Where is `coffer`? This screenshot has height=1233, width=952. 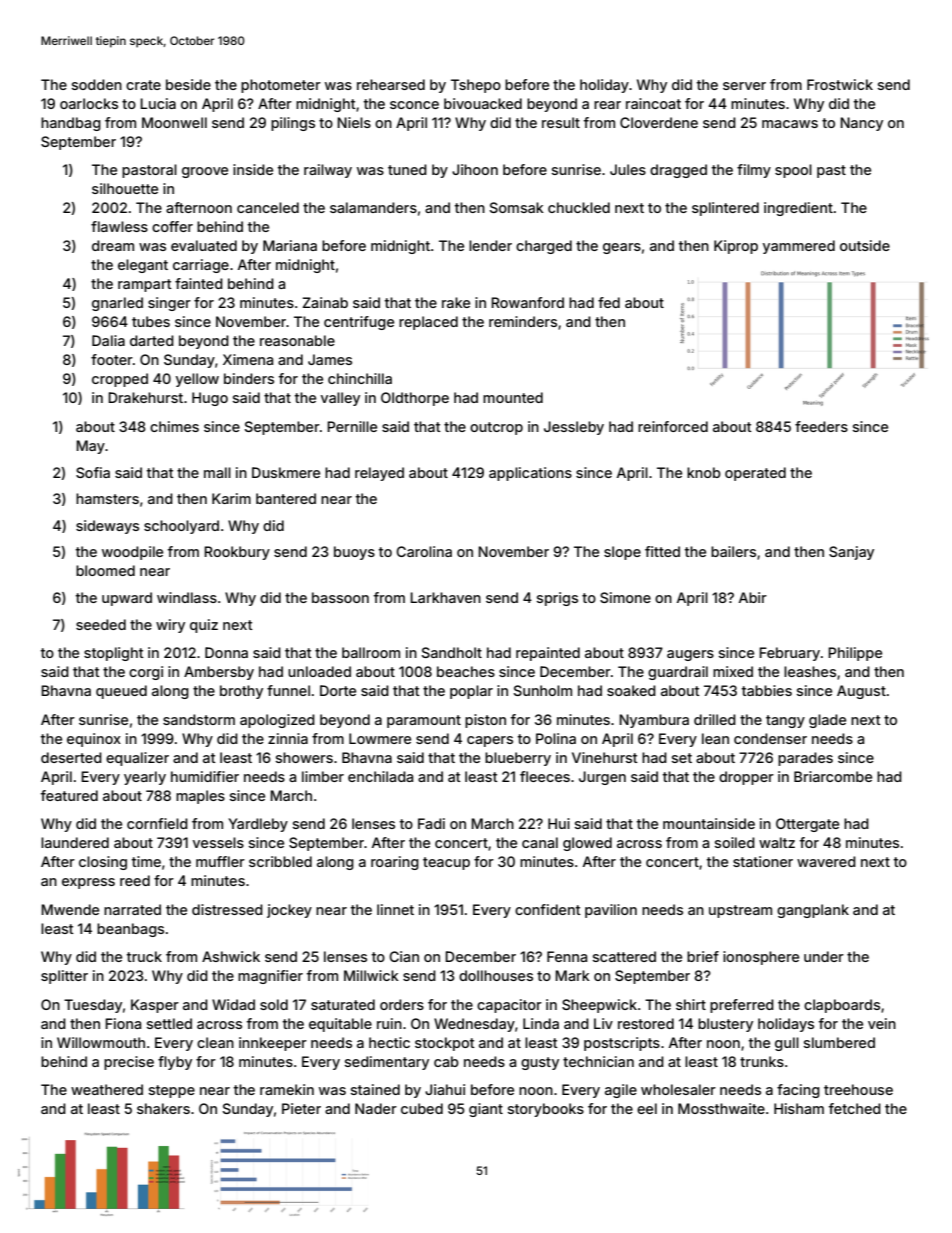
coffer is located at coordinates (172, 226).
